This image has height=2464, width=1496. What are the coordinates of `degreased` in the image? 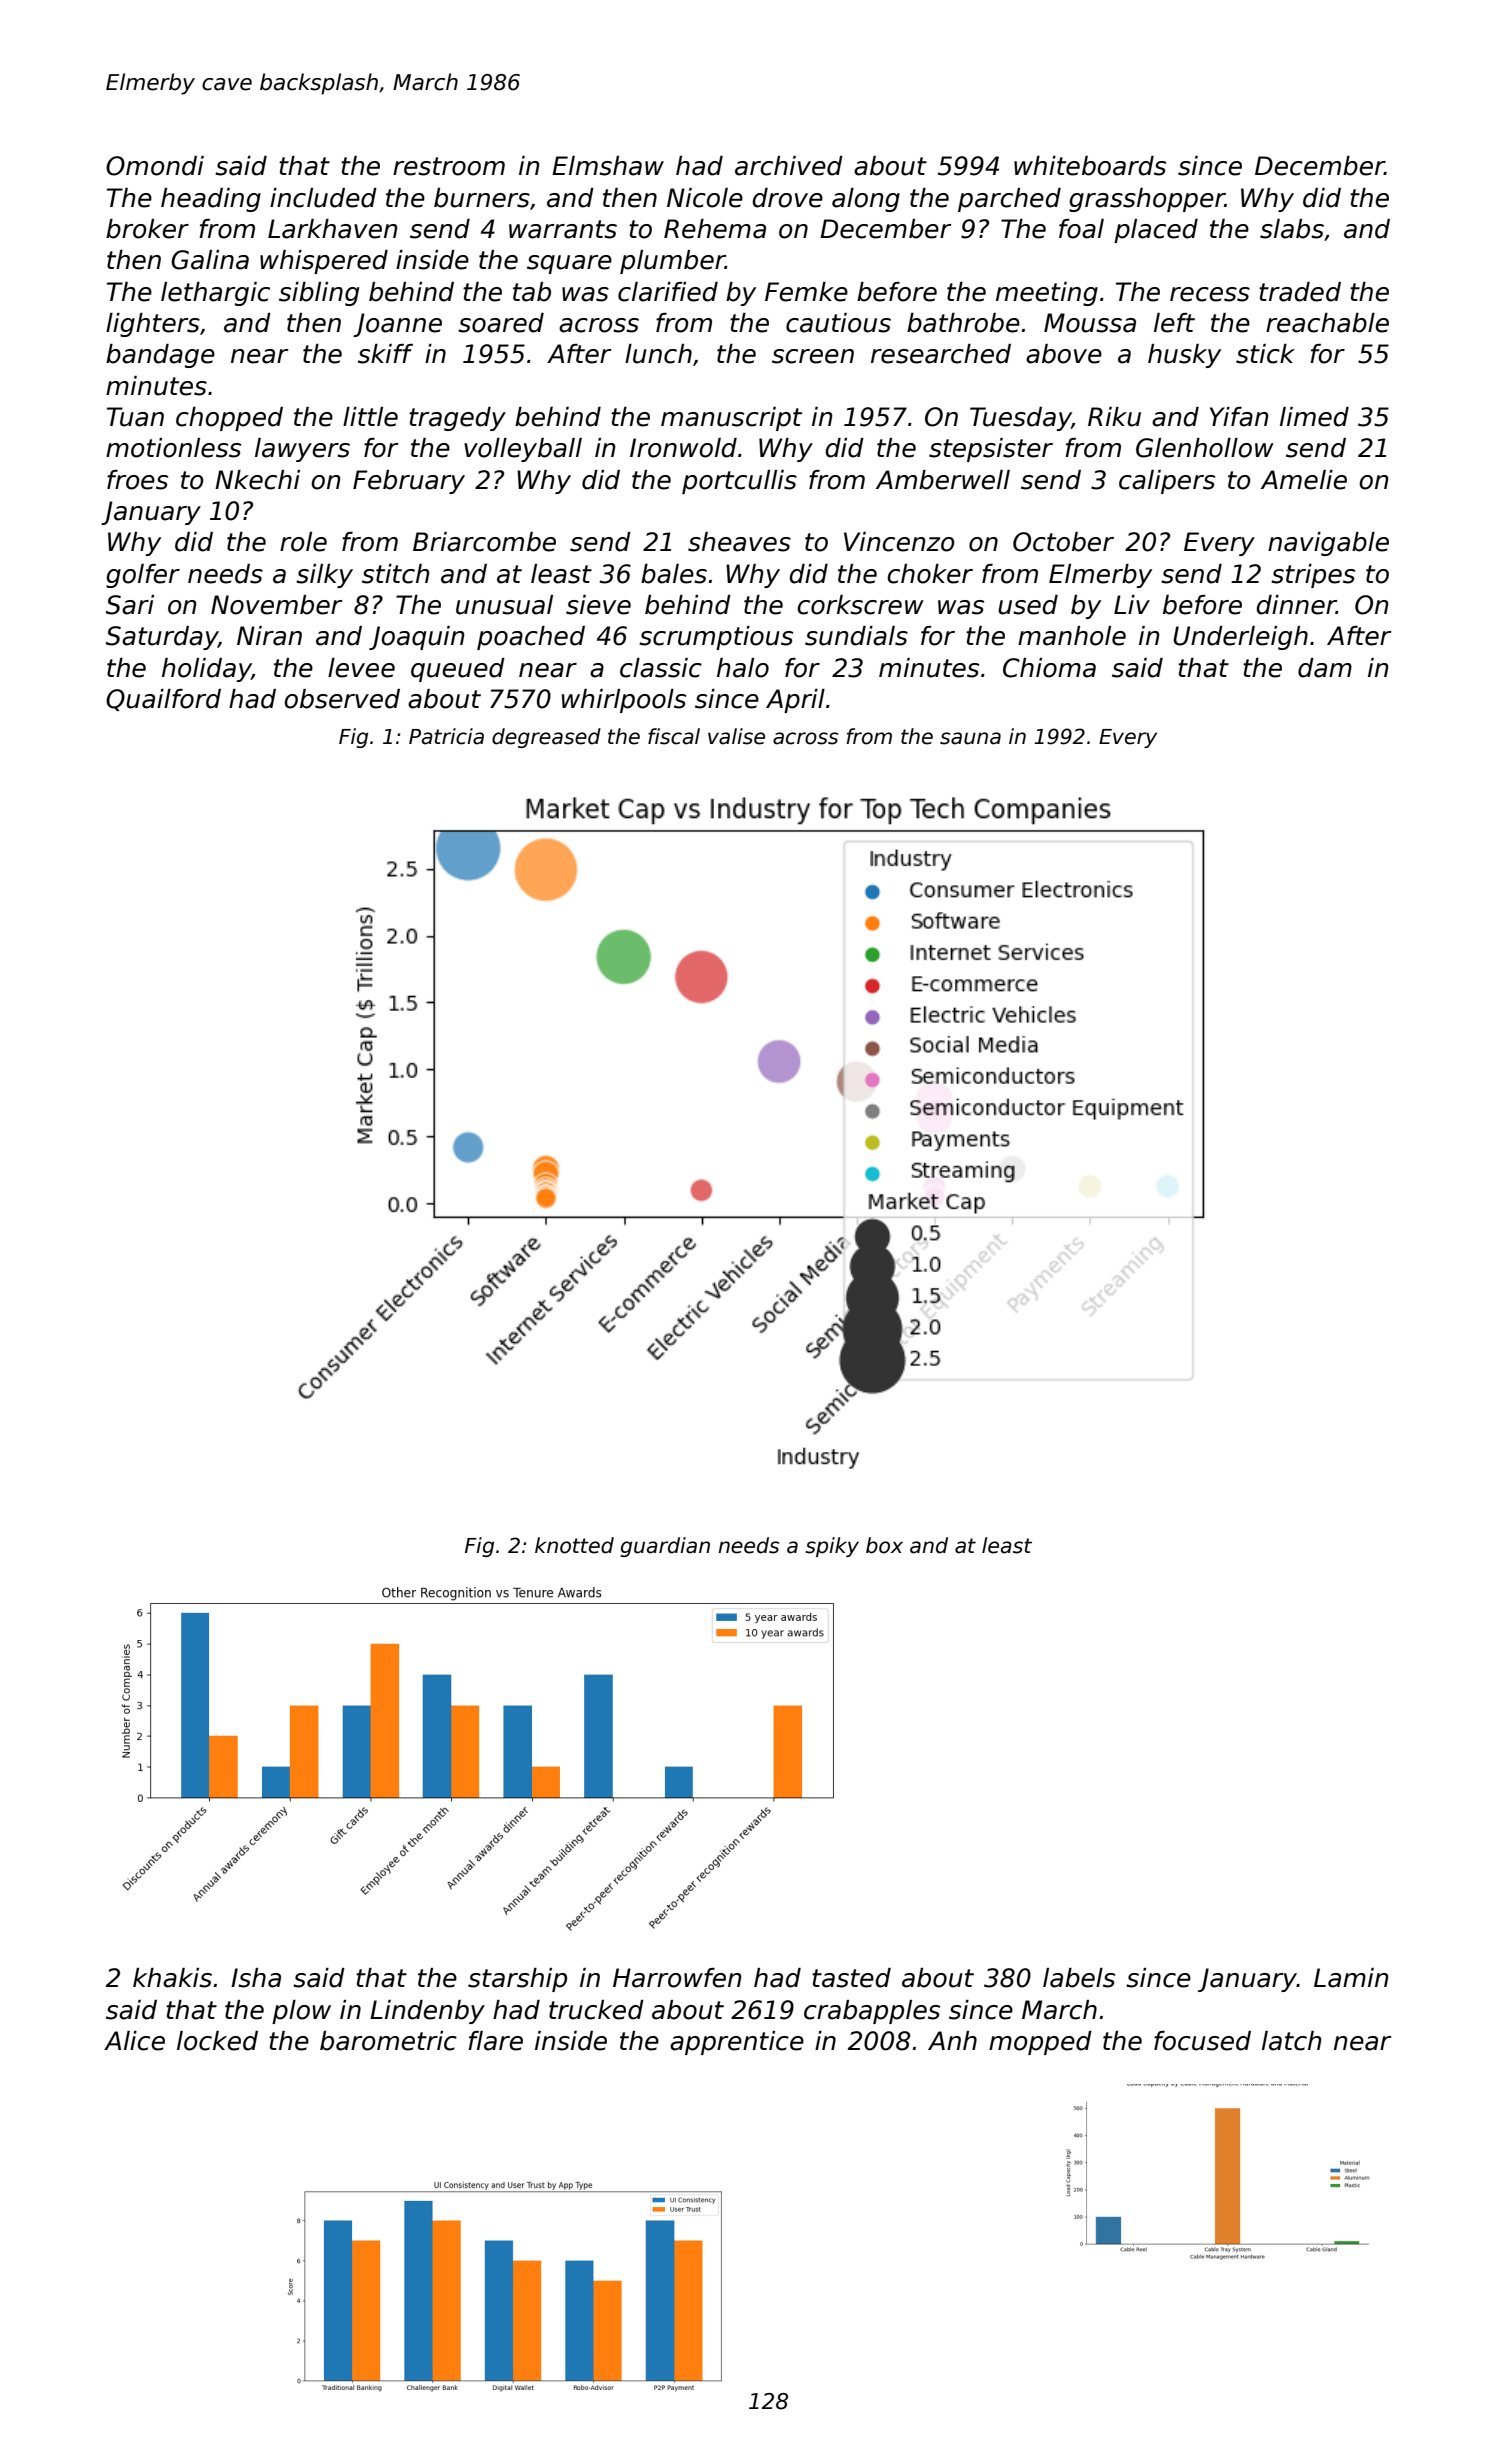 It's located at (546, 738).
